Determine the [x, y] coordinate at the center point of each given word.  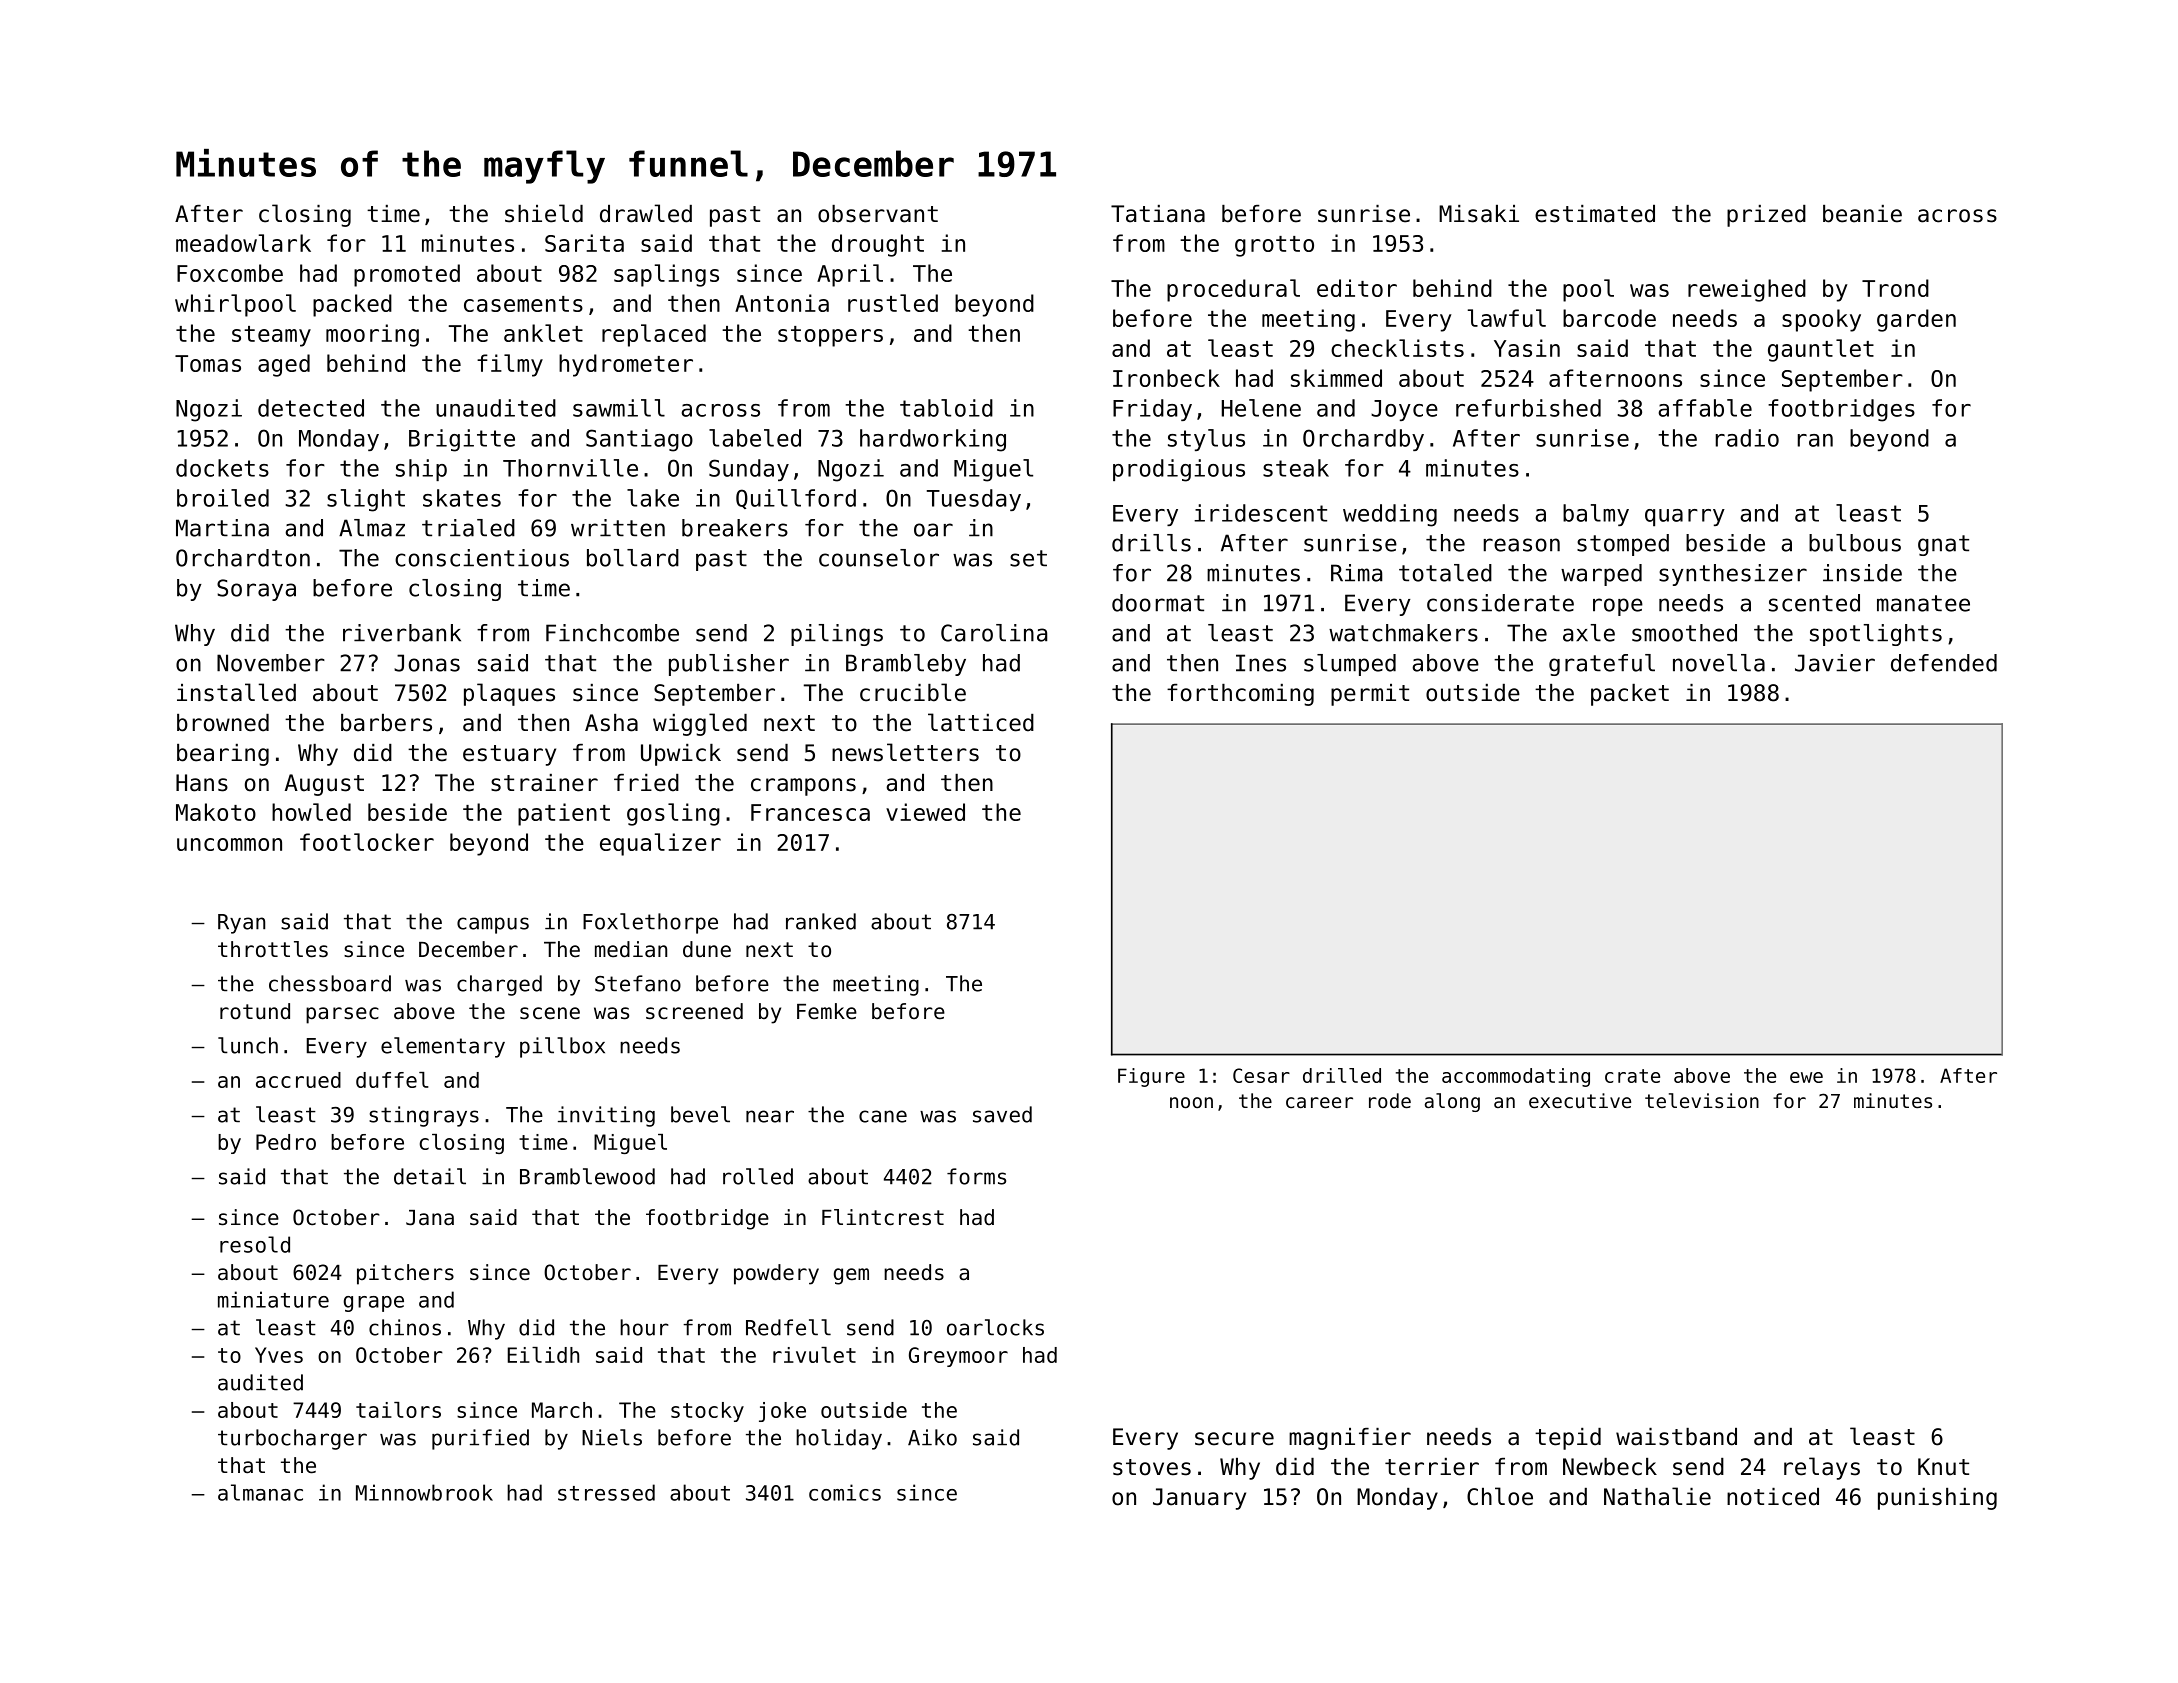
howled [311, 812]
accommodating [1516, 1077]
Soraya [256, 590]
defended [1944, 663]
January [1199, 1499]
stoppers [830, 336]
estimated [1595, 214]
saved [1002, 1114]
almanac [260, 1492]
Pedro [286, 1142]
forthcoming [1240, 695]
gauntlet [1821, 350]
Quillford [796, 499]
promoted [407, 275]
